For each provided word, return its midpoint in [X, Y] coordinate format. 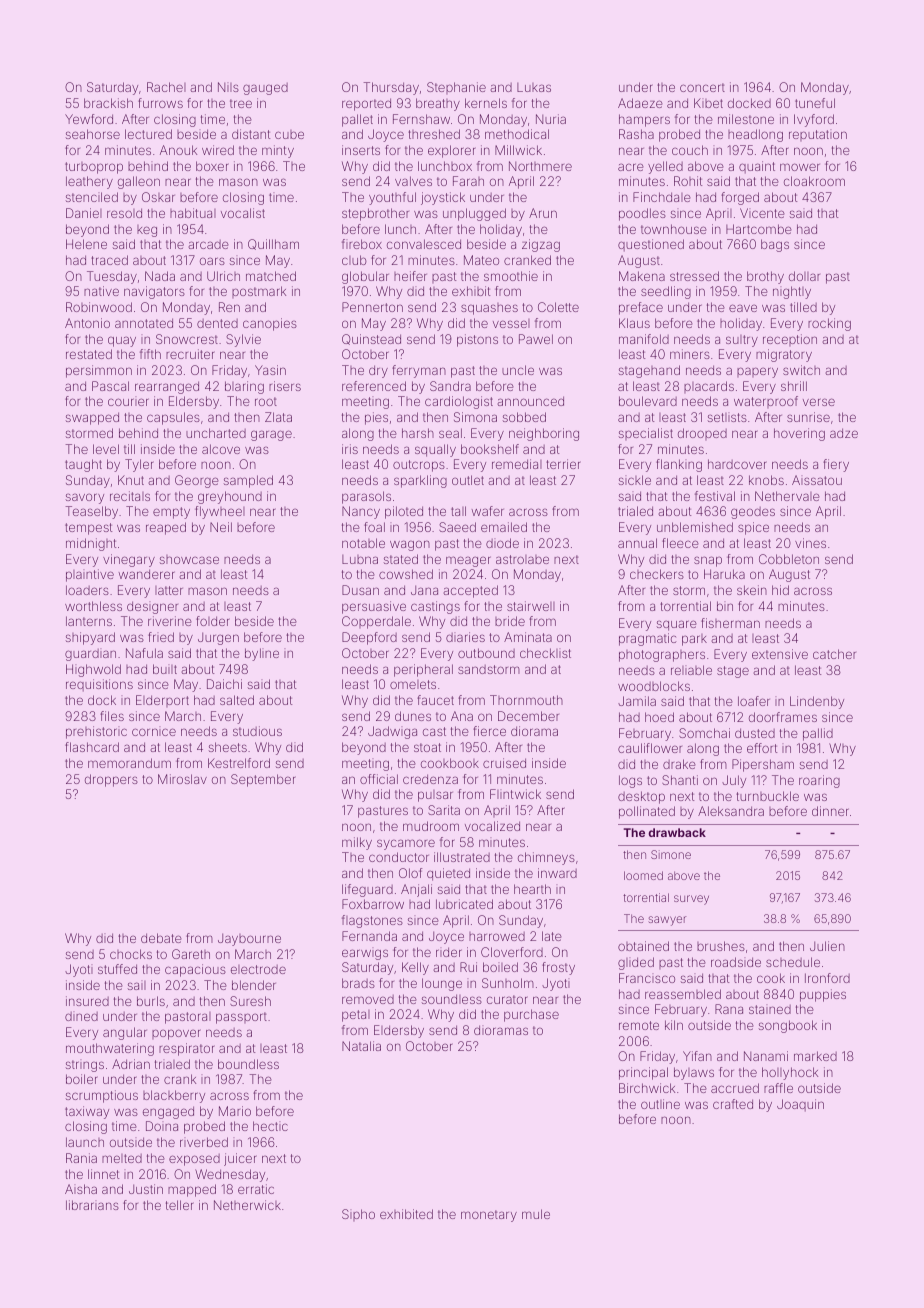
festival [715, 496]
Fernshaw [421, 119]
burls [151, 1001]
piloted [404, 512]
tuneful [815, 103]
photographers [662, 656]
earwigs [365, 953]
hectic [270, 1126]
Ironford [827, 978]
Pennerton [372, 307]
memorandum [129, 763]
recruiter [190, 354]
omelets [413, 684]
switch [801, 370]
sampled [248, 481]
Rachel [166, 87]
